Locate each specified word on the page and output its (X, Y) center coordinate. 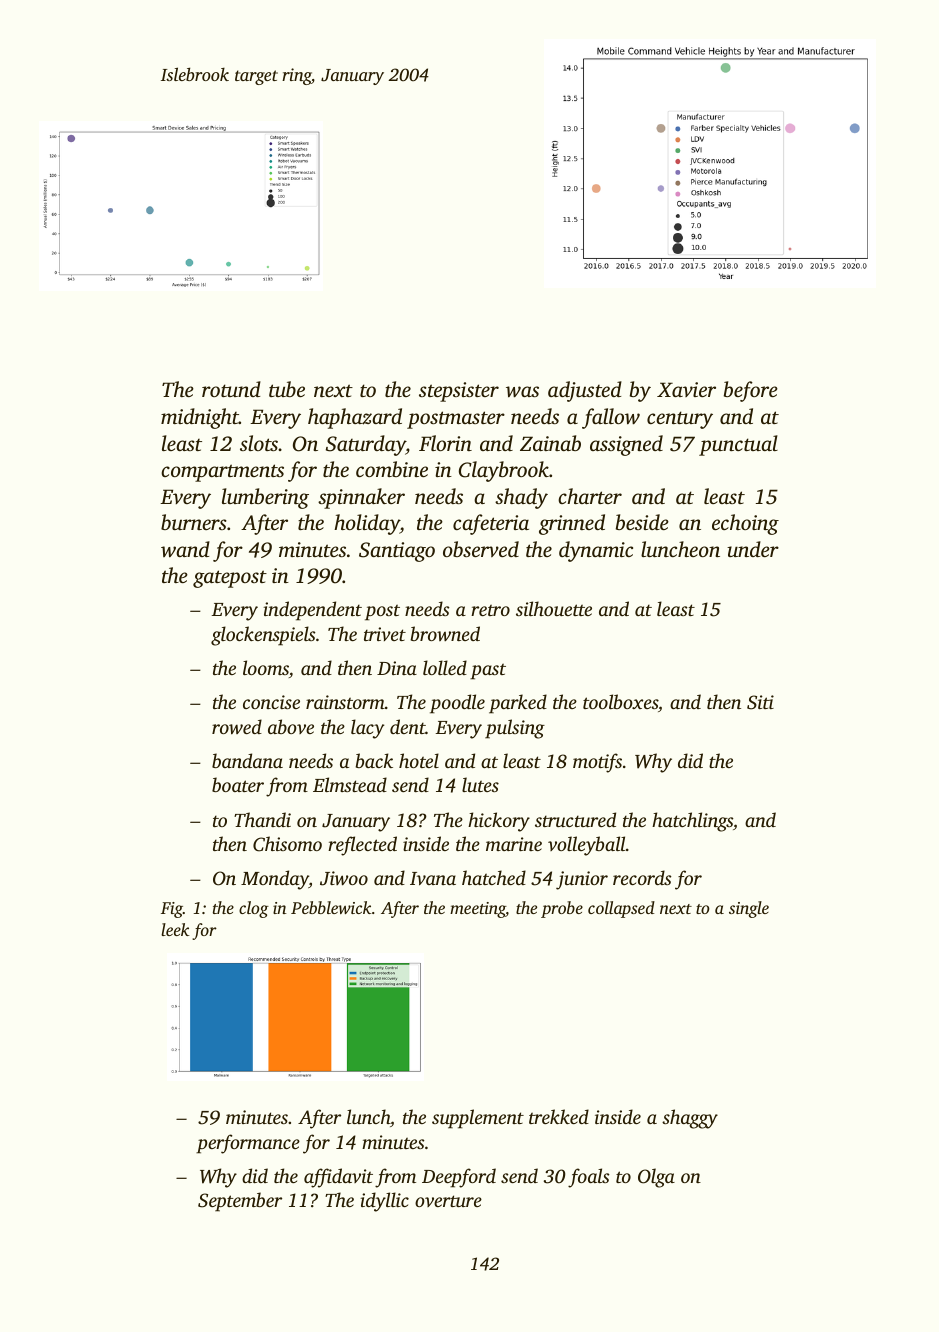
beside (642, 522)
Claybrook (504, 471)
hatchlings (692, 822)
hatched (494, 877)
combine (392, 469)
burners (194, 522)
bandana (247, 760)
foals (588, 1178)
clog (254, 909)
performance (248, 1144)
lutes (480, 784)
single (749, 909)
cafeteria (491, 524)
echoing (745, 524)
